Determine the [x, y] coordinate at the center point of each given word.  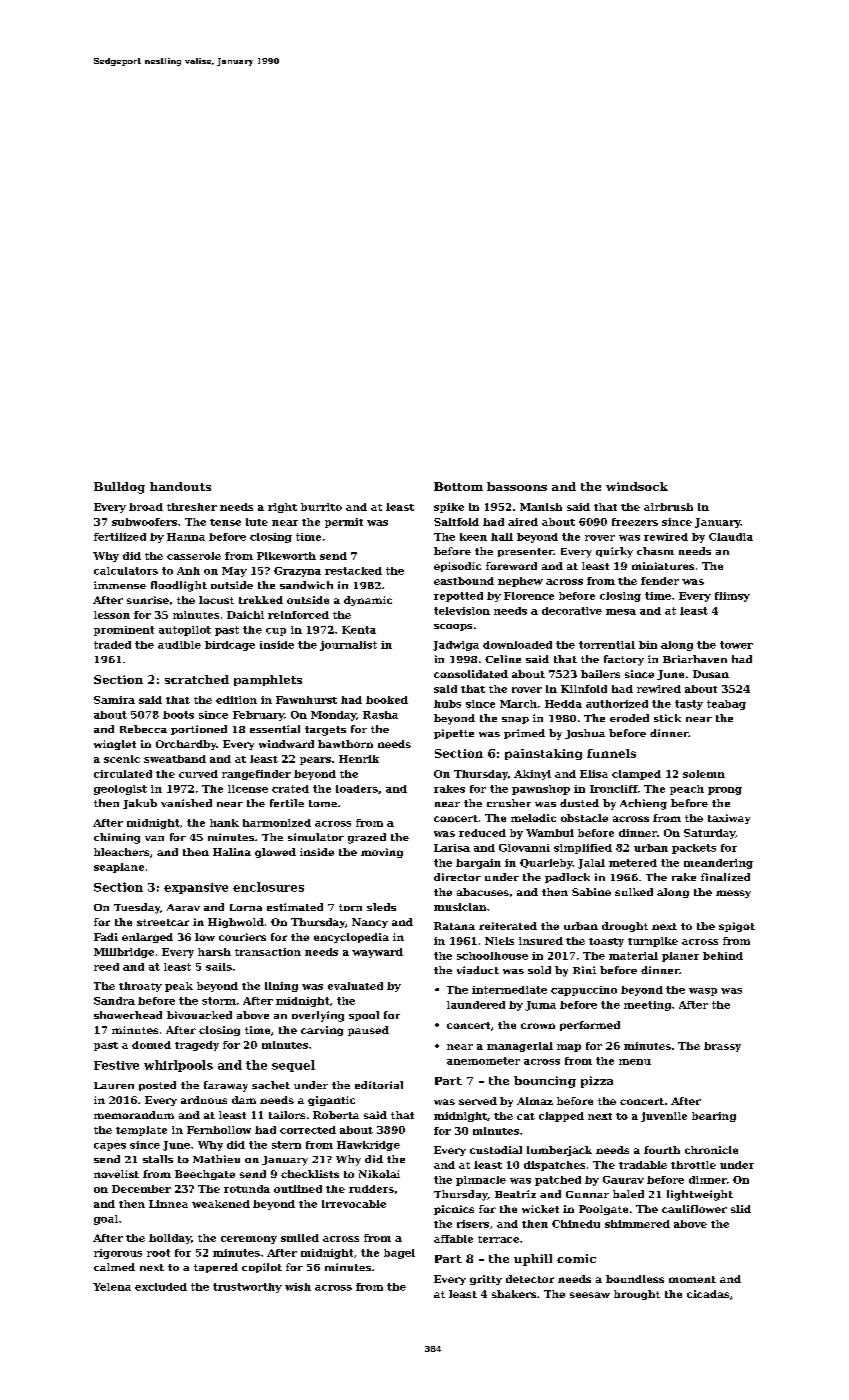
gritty [486, 1280]
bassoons [517, 486]
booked [387, 700]
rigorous [118, 1254]
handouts [180, 486]
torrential [607, 645]
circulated [123, 774]
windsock [637, 486]
